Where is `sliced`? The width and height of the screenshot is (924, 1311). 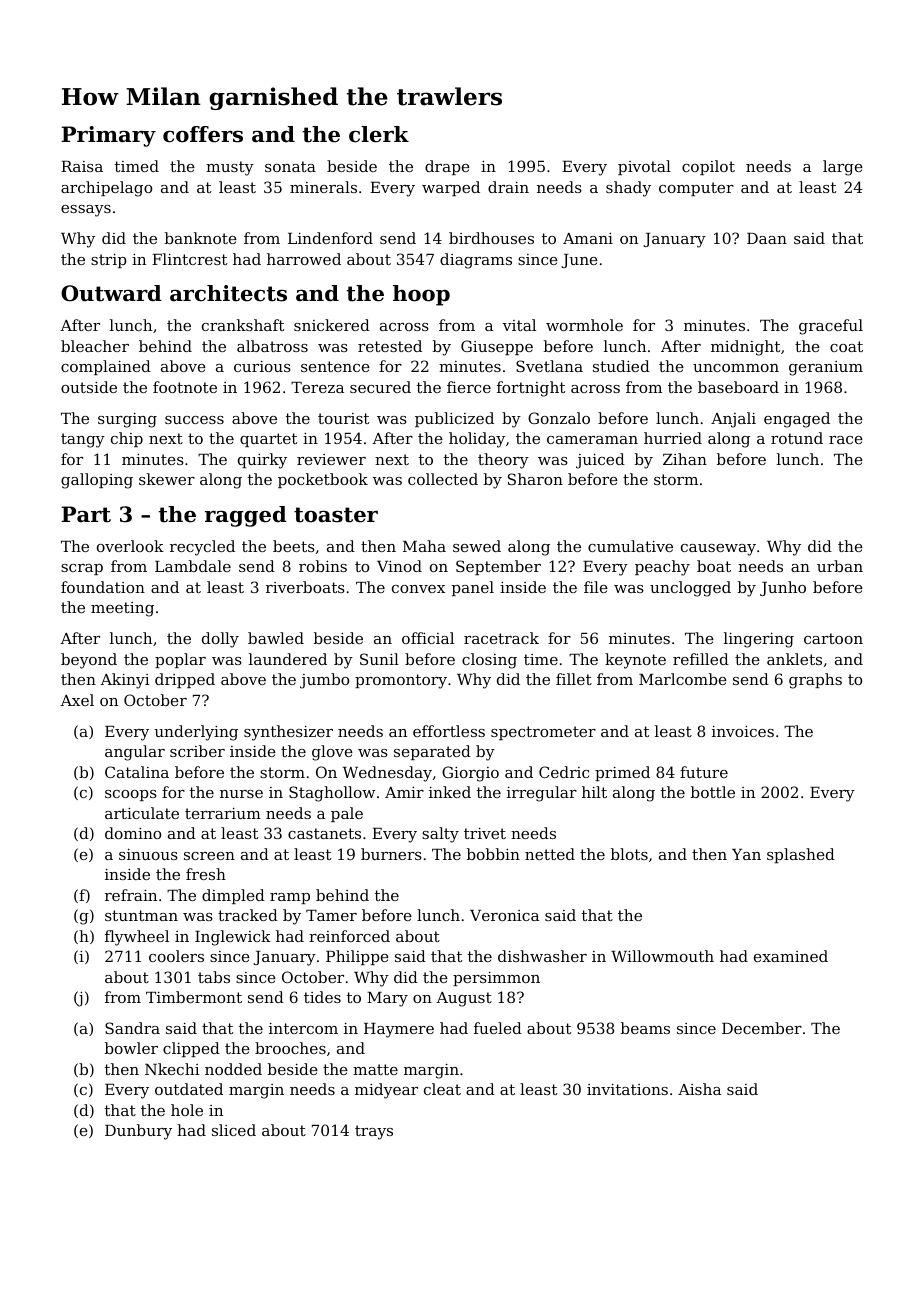 sliced is located at coordinates (234, 1130).
